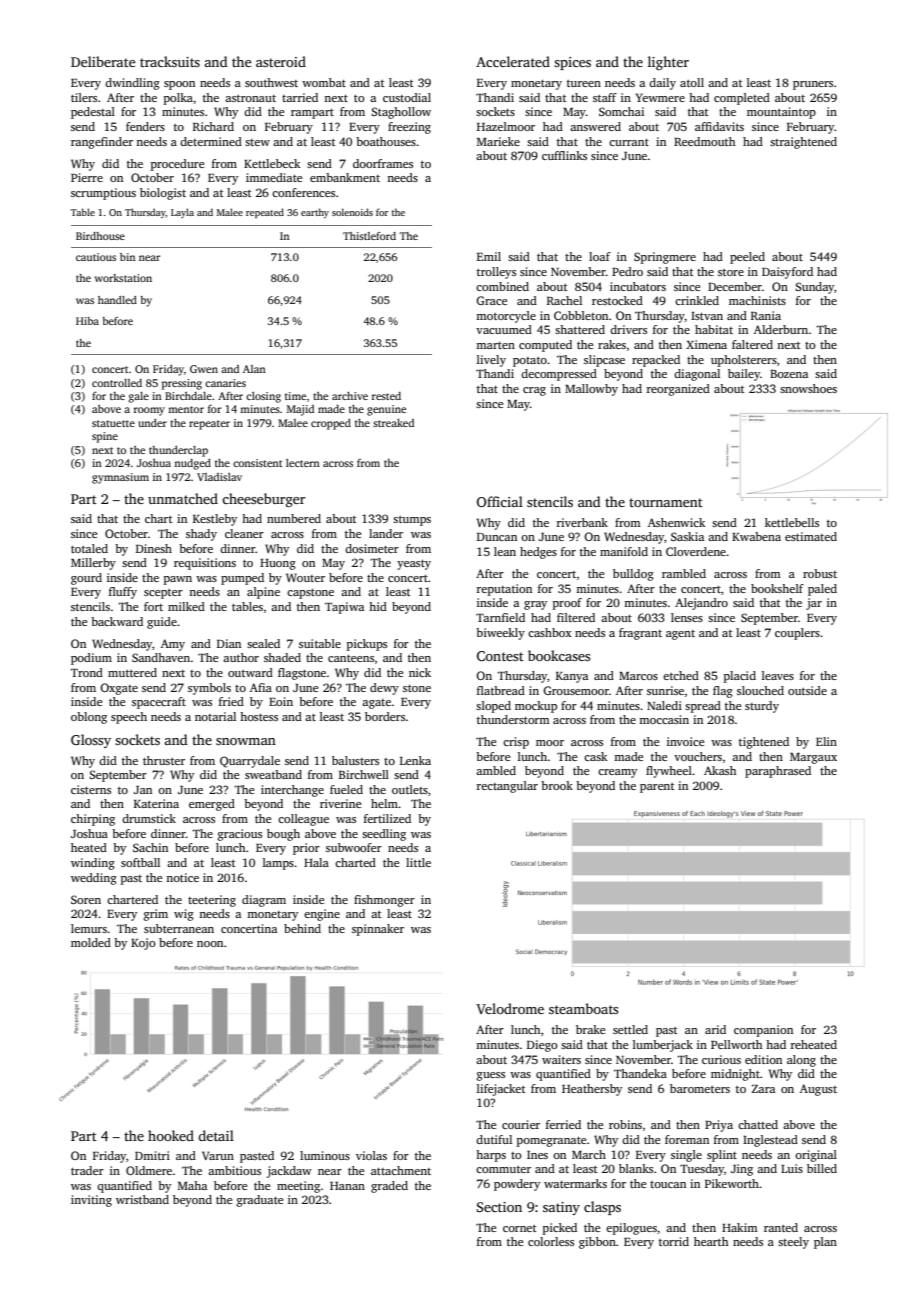  Describe the element at coordinates (213, 126) in the screenshot. I see `Richard` at that location.
